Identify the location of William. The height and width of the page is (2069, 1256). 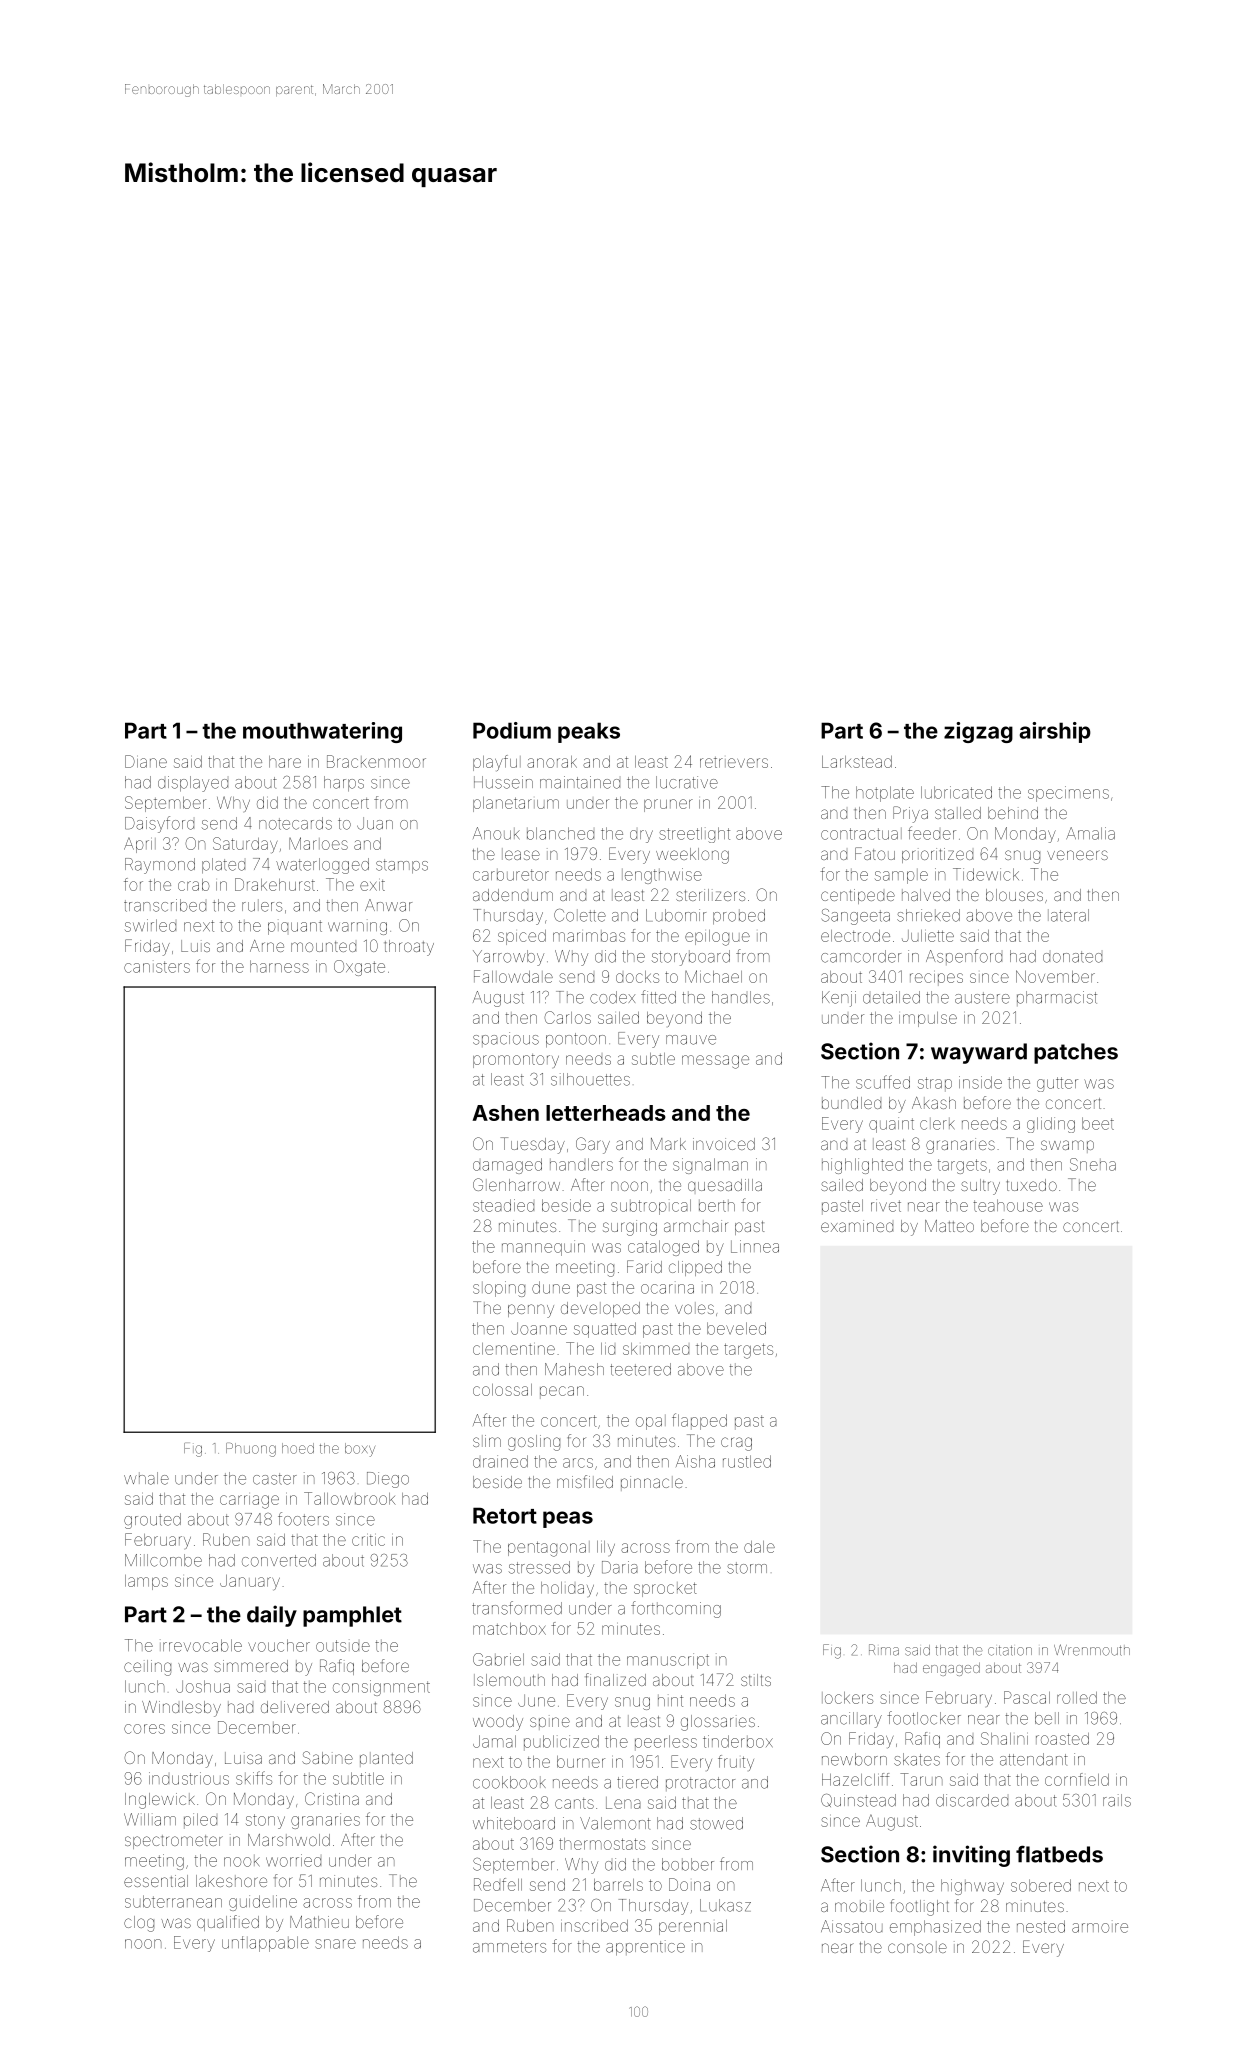
(150, 1819).
